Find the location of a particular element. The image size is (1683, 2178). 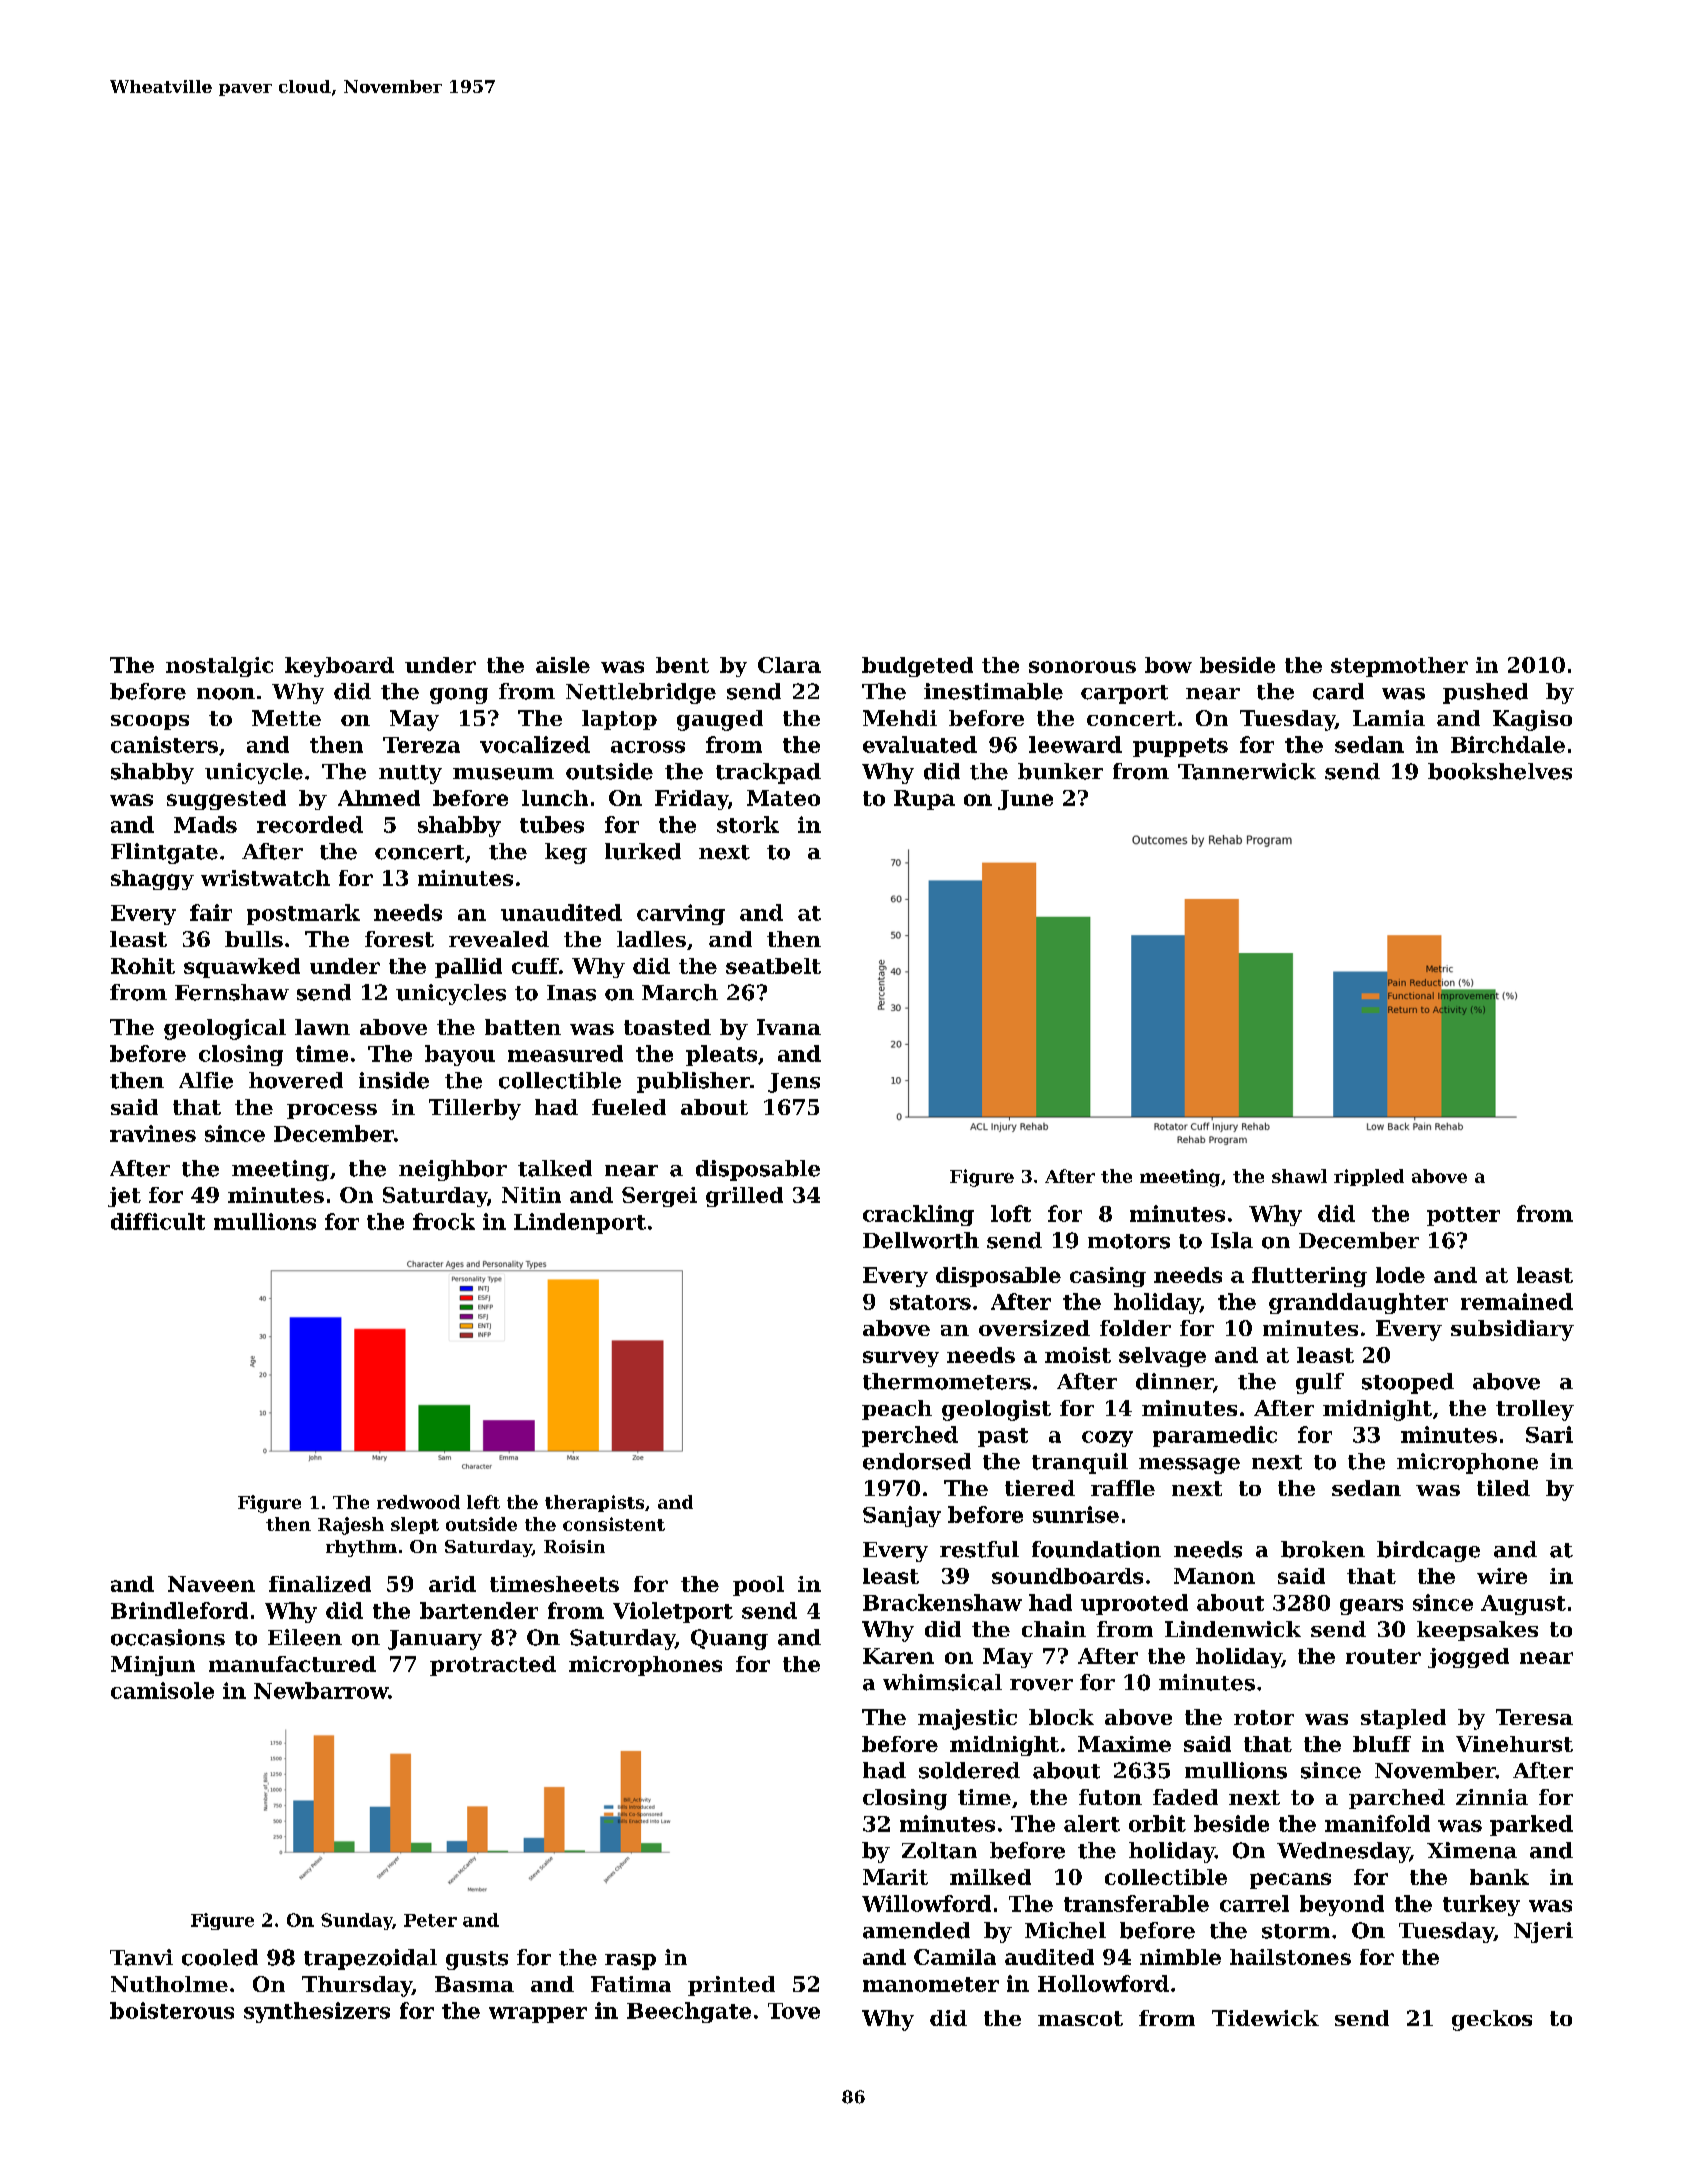

rasp is located at coordinates (630, 1962).
